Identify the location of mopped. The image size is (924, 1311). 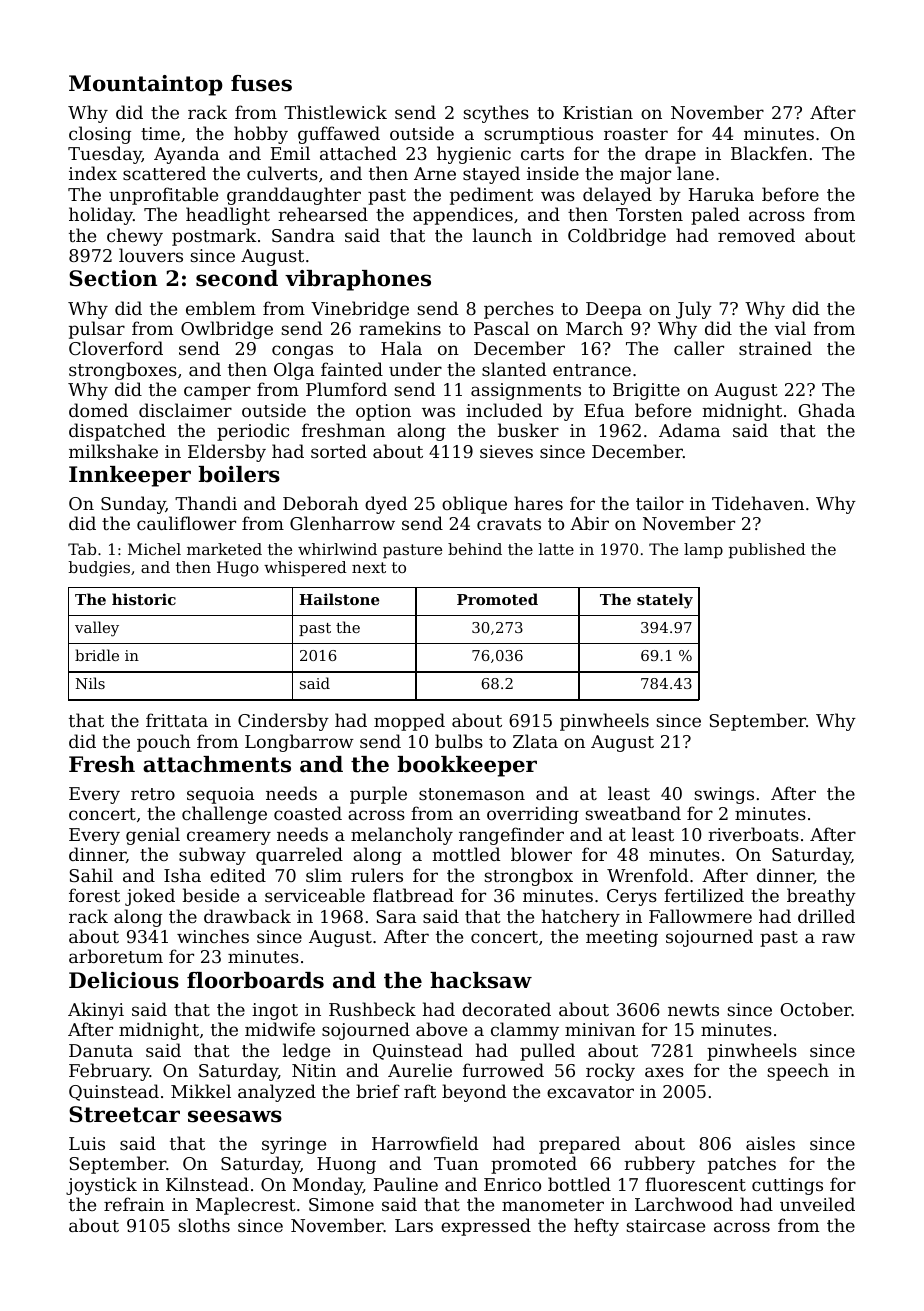
(409, 722).
